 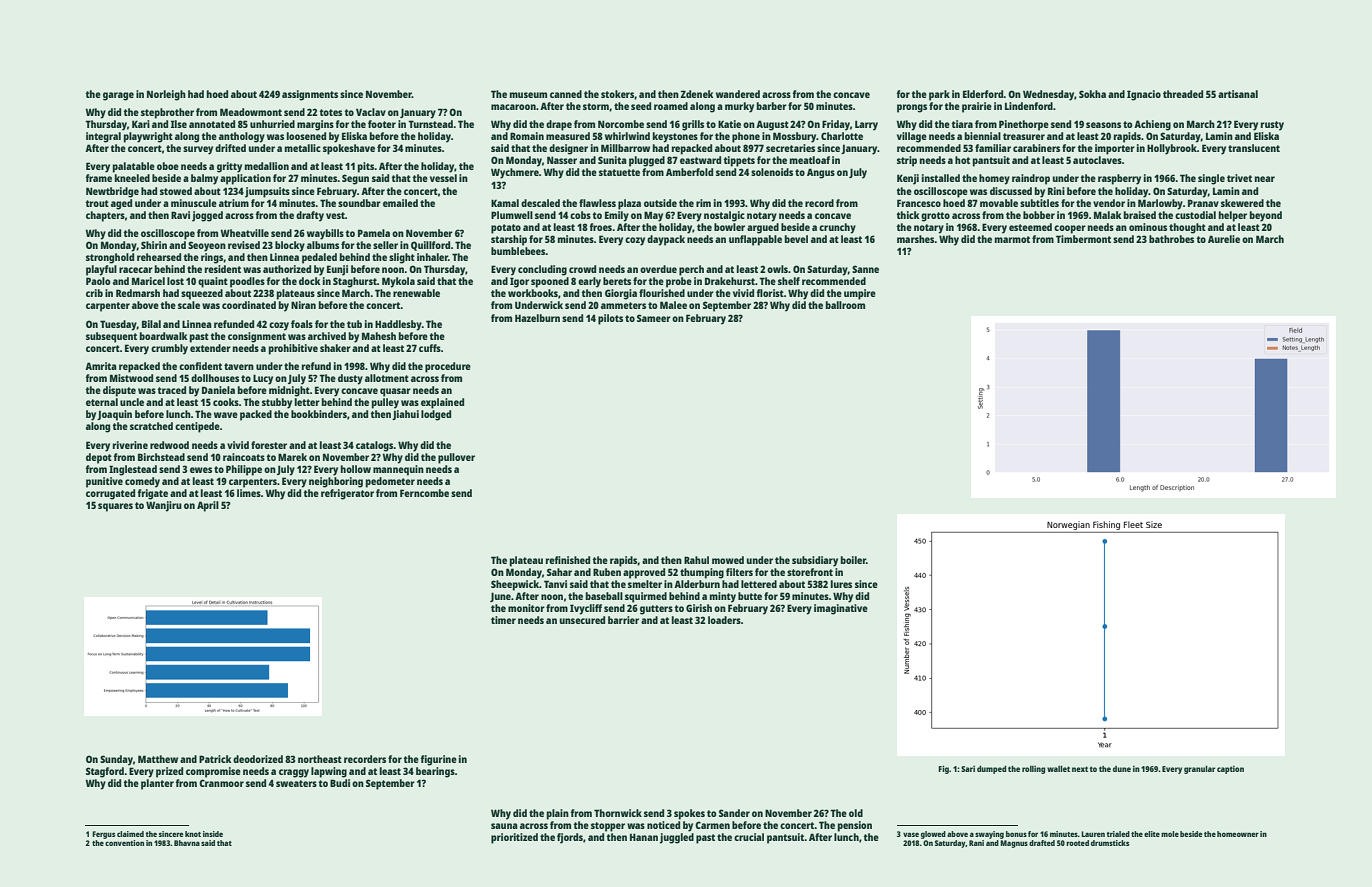 What do you see at coordinates (1110, 843) in the screenshot?
I see `drumsticks` at bounding box center [1110, 843].
